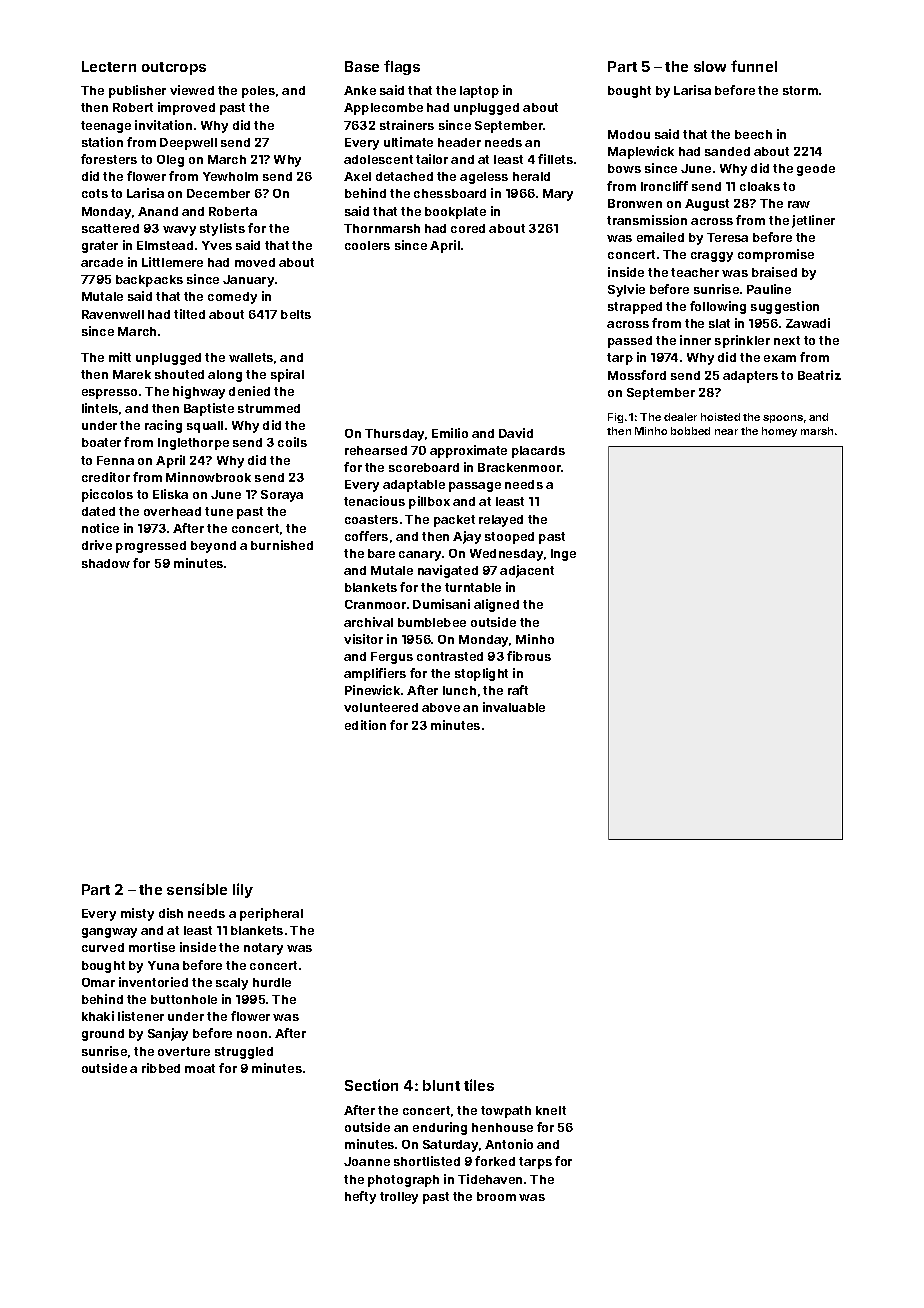 This screenshot has height=1308, width=924. Describe the element at coordinates (727, 237) in the screenshot. I see `Teresa` at that location.
